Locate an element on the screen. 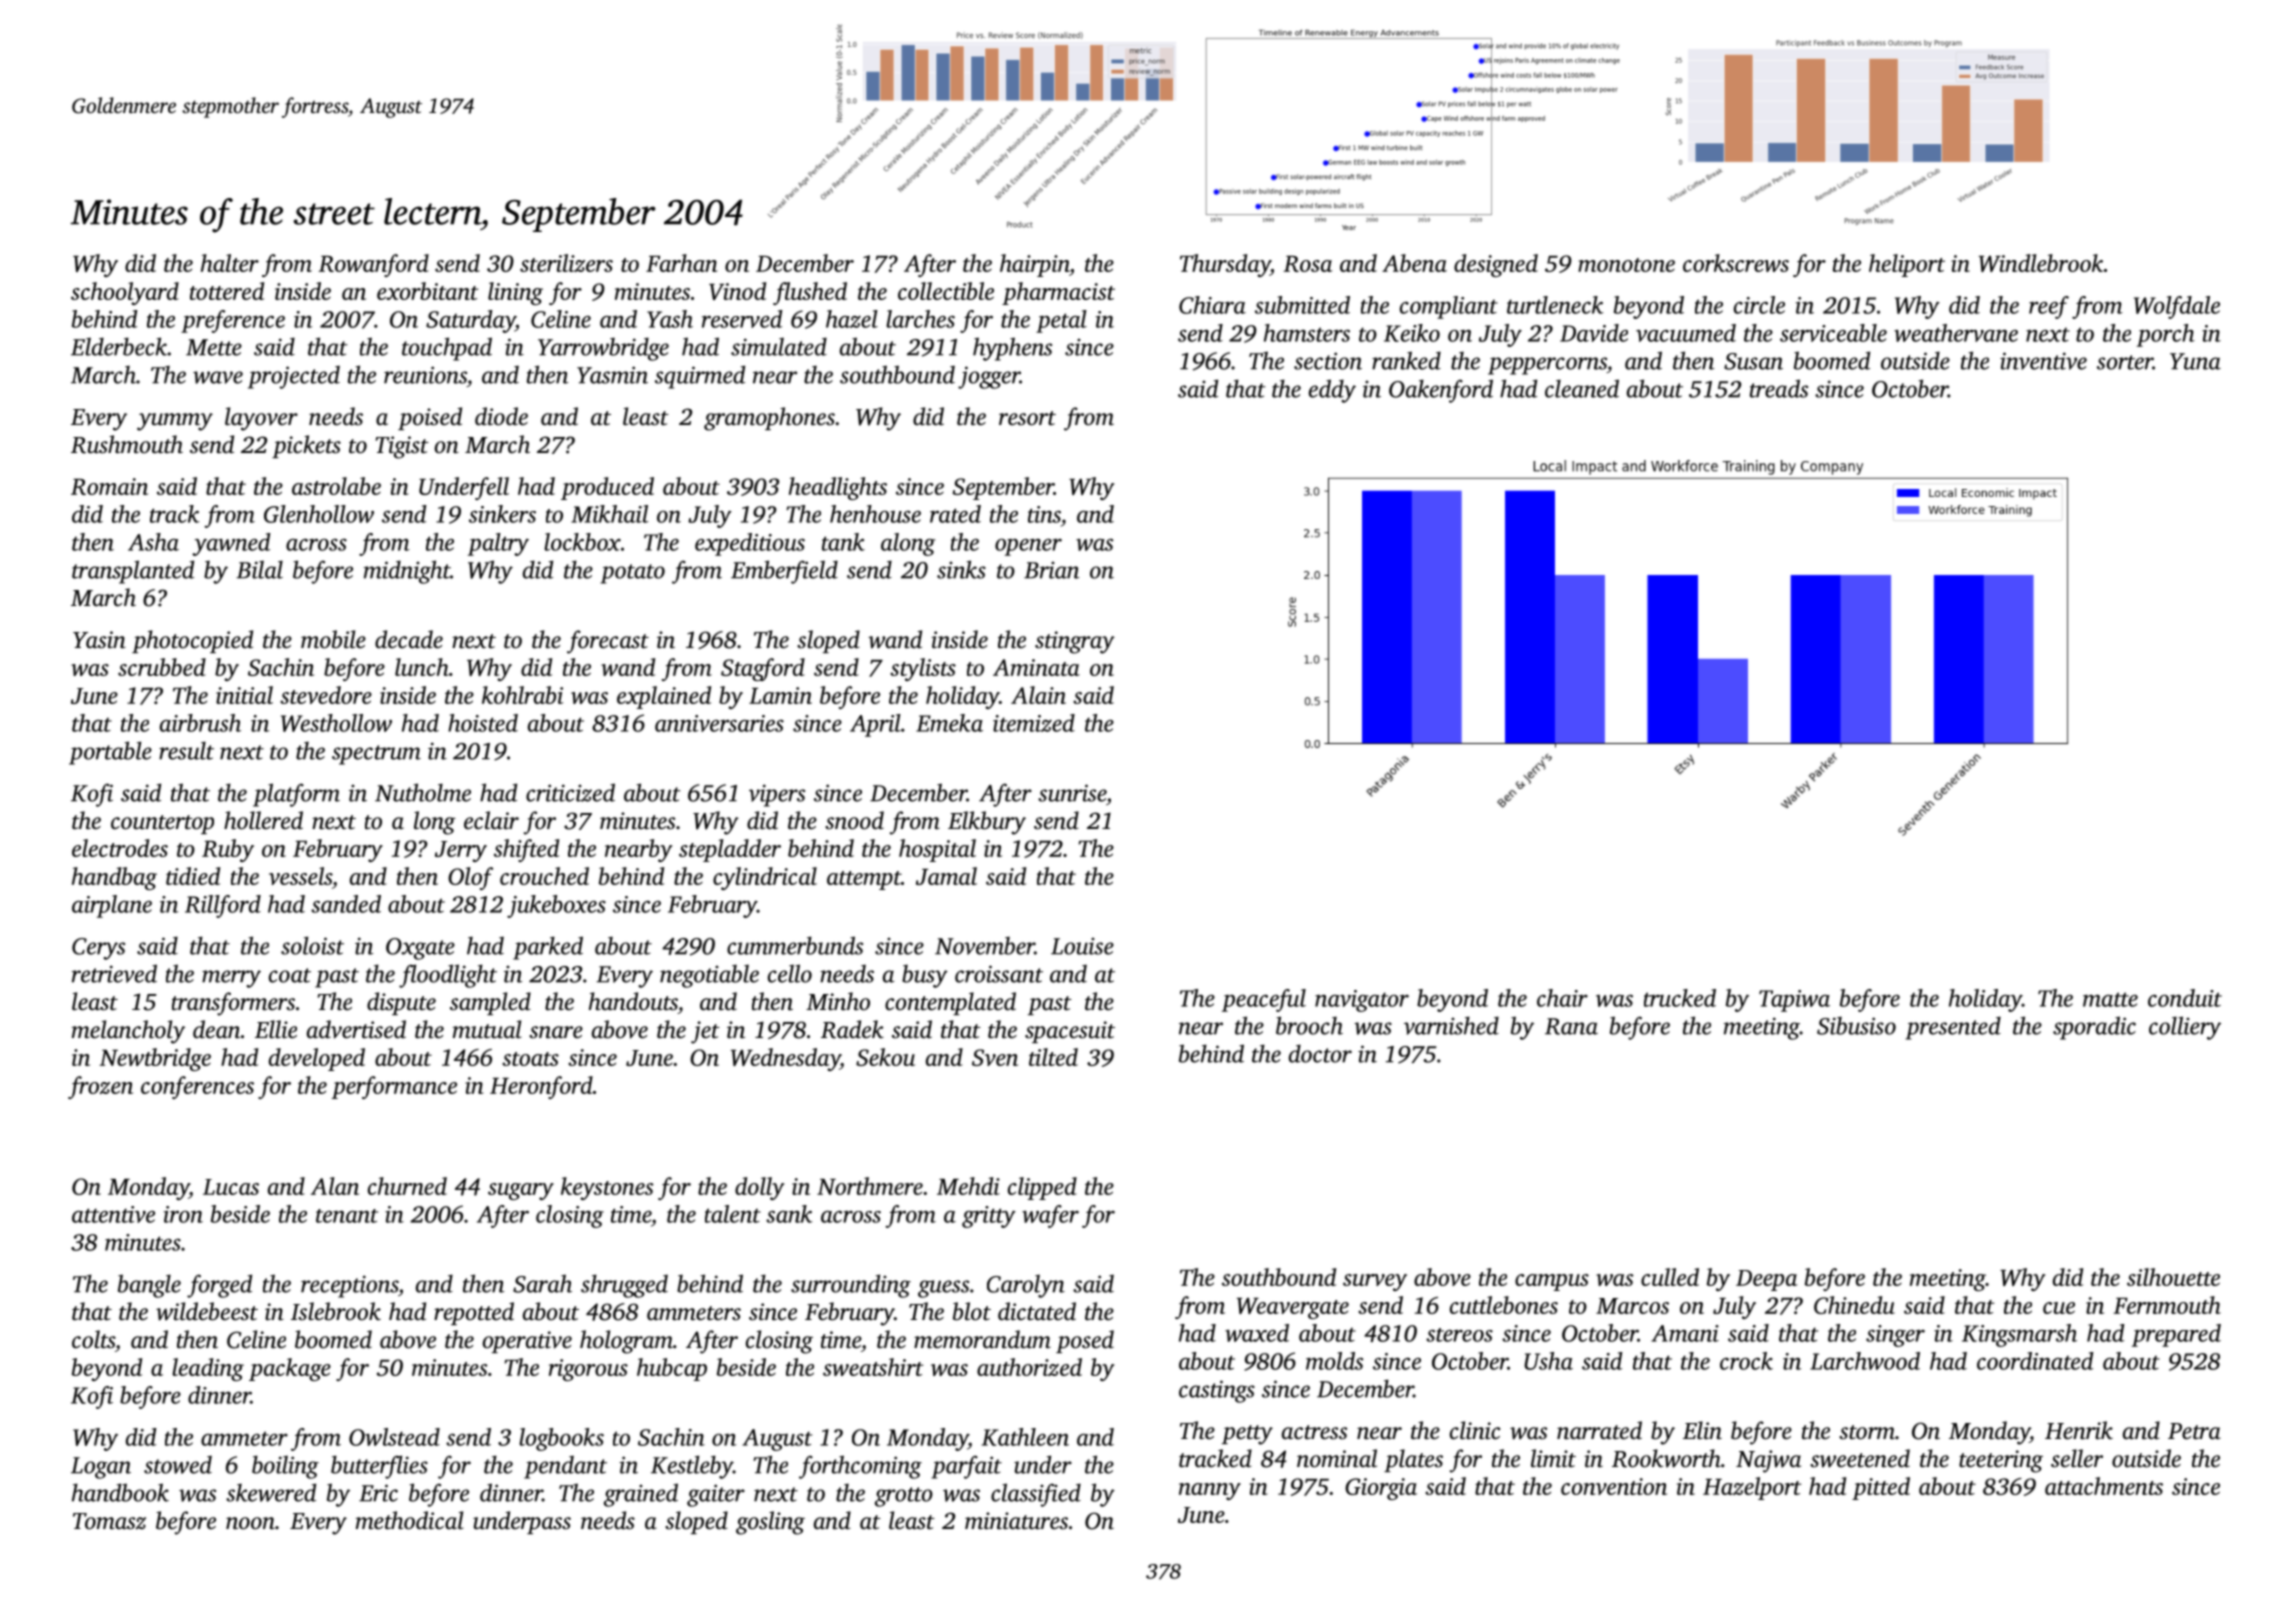 This screenshot has width=2292, height=1620. attentive is located at coordinates (113, 1214).
